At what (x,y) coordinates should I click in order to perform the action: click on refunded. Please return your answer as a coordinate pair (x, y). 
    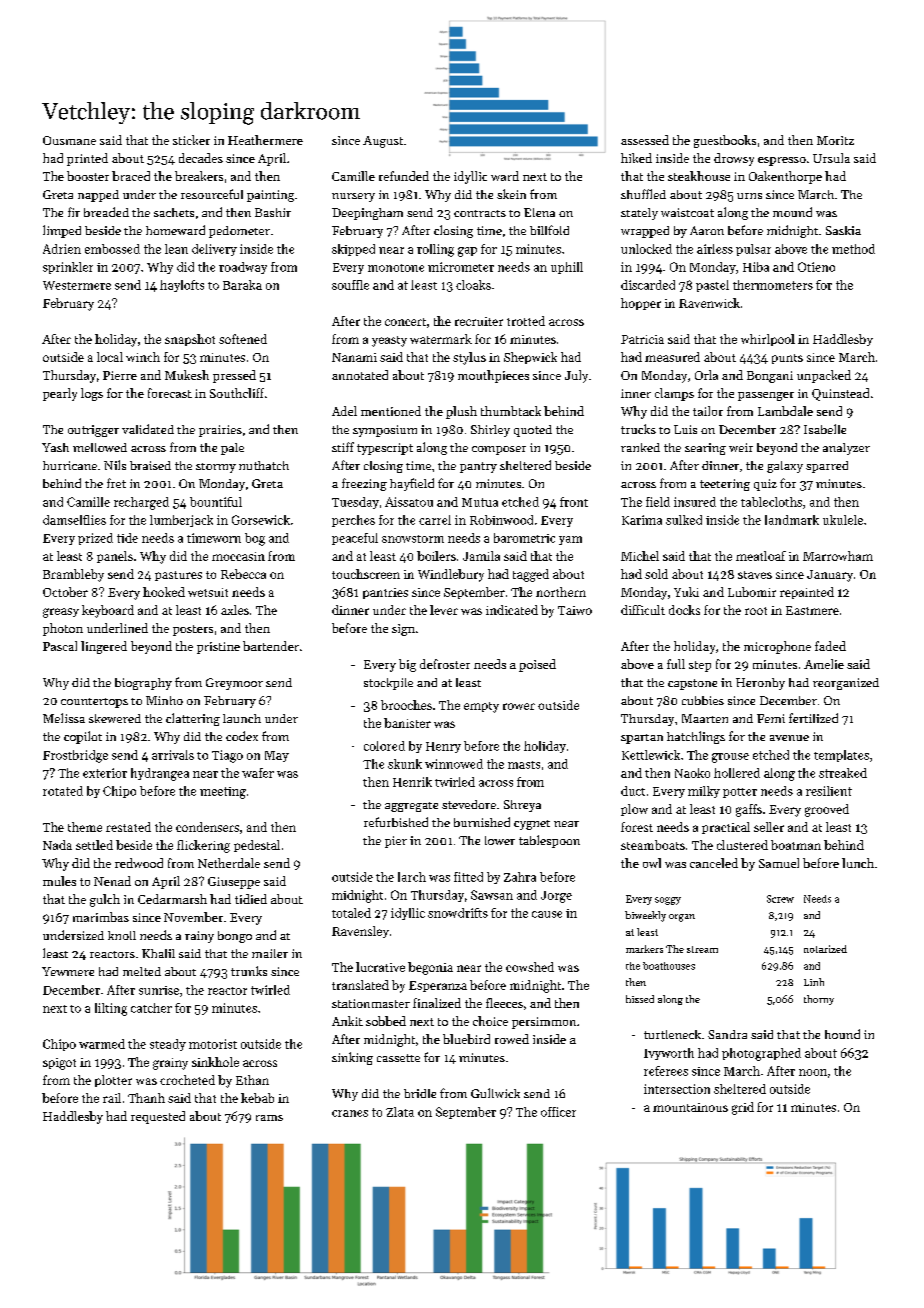
    Looking at the image, I should click on (404, 176).
